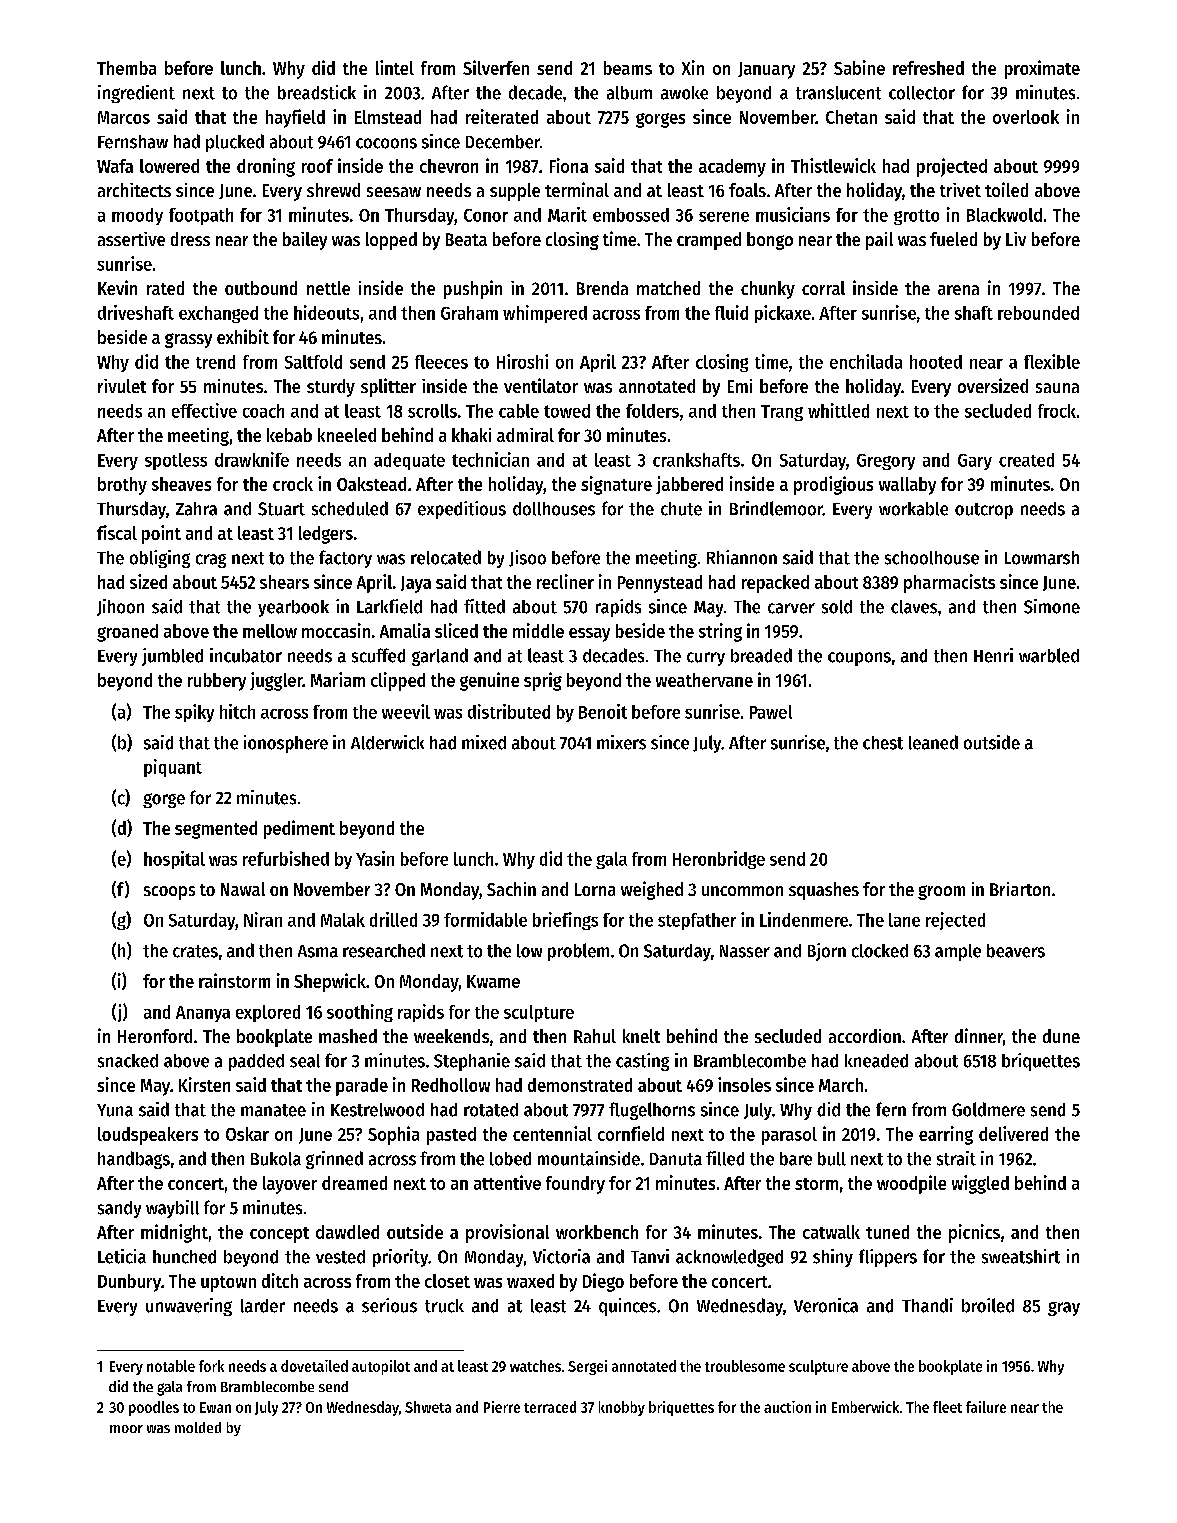  I want to click on Thistlewick, so click(833, 165).
